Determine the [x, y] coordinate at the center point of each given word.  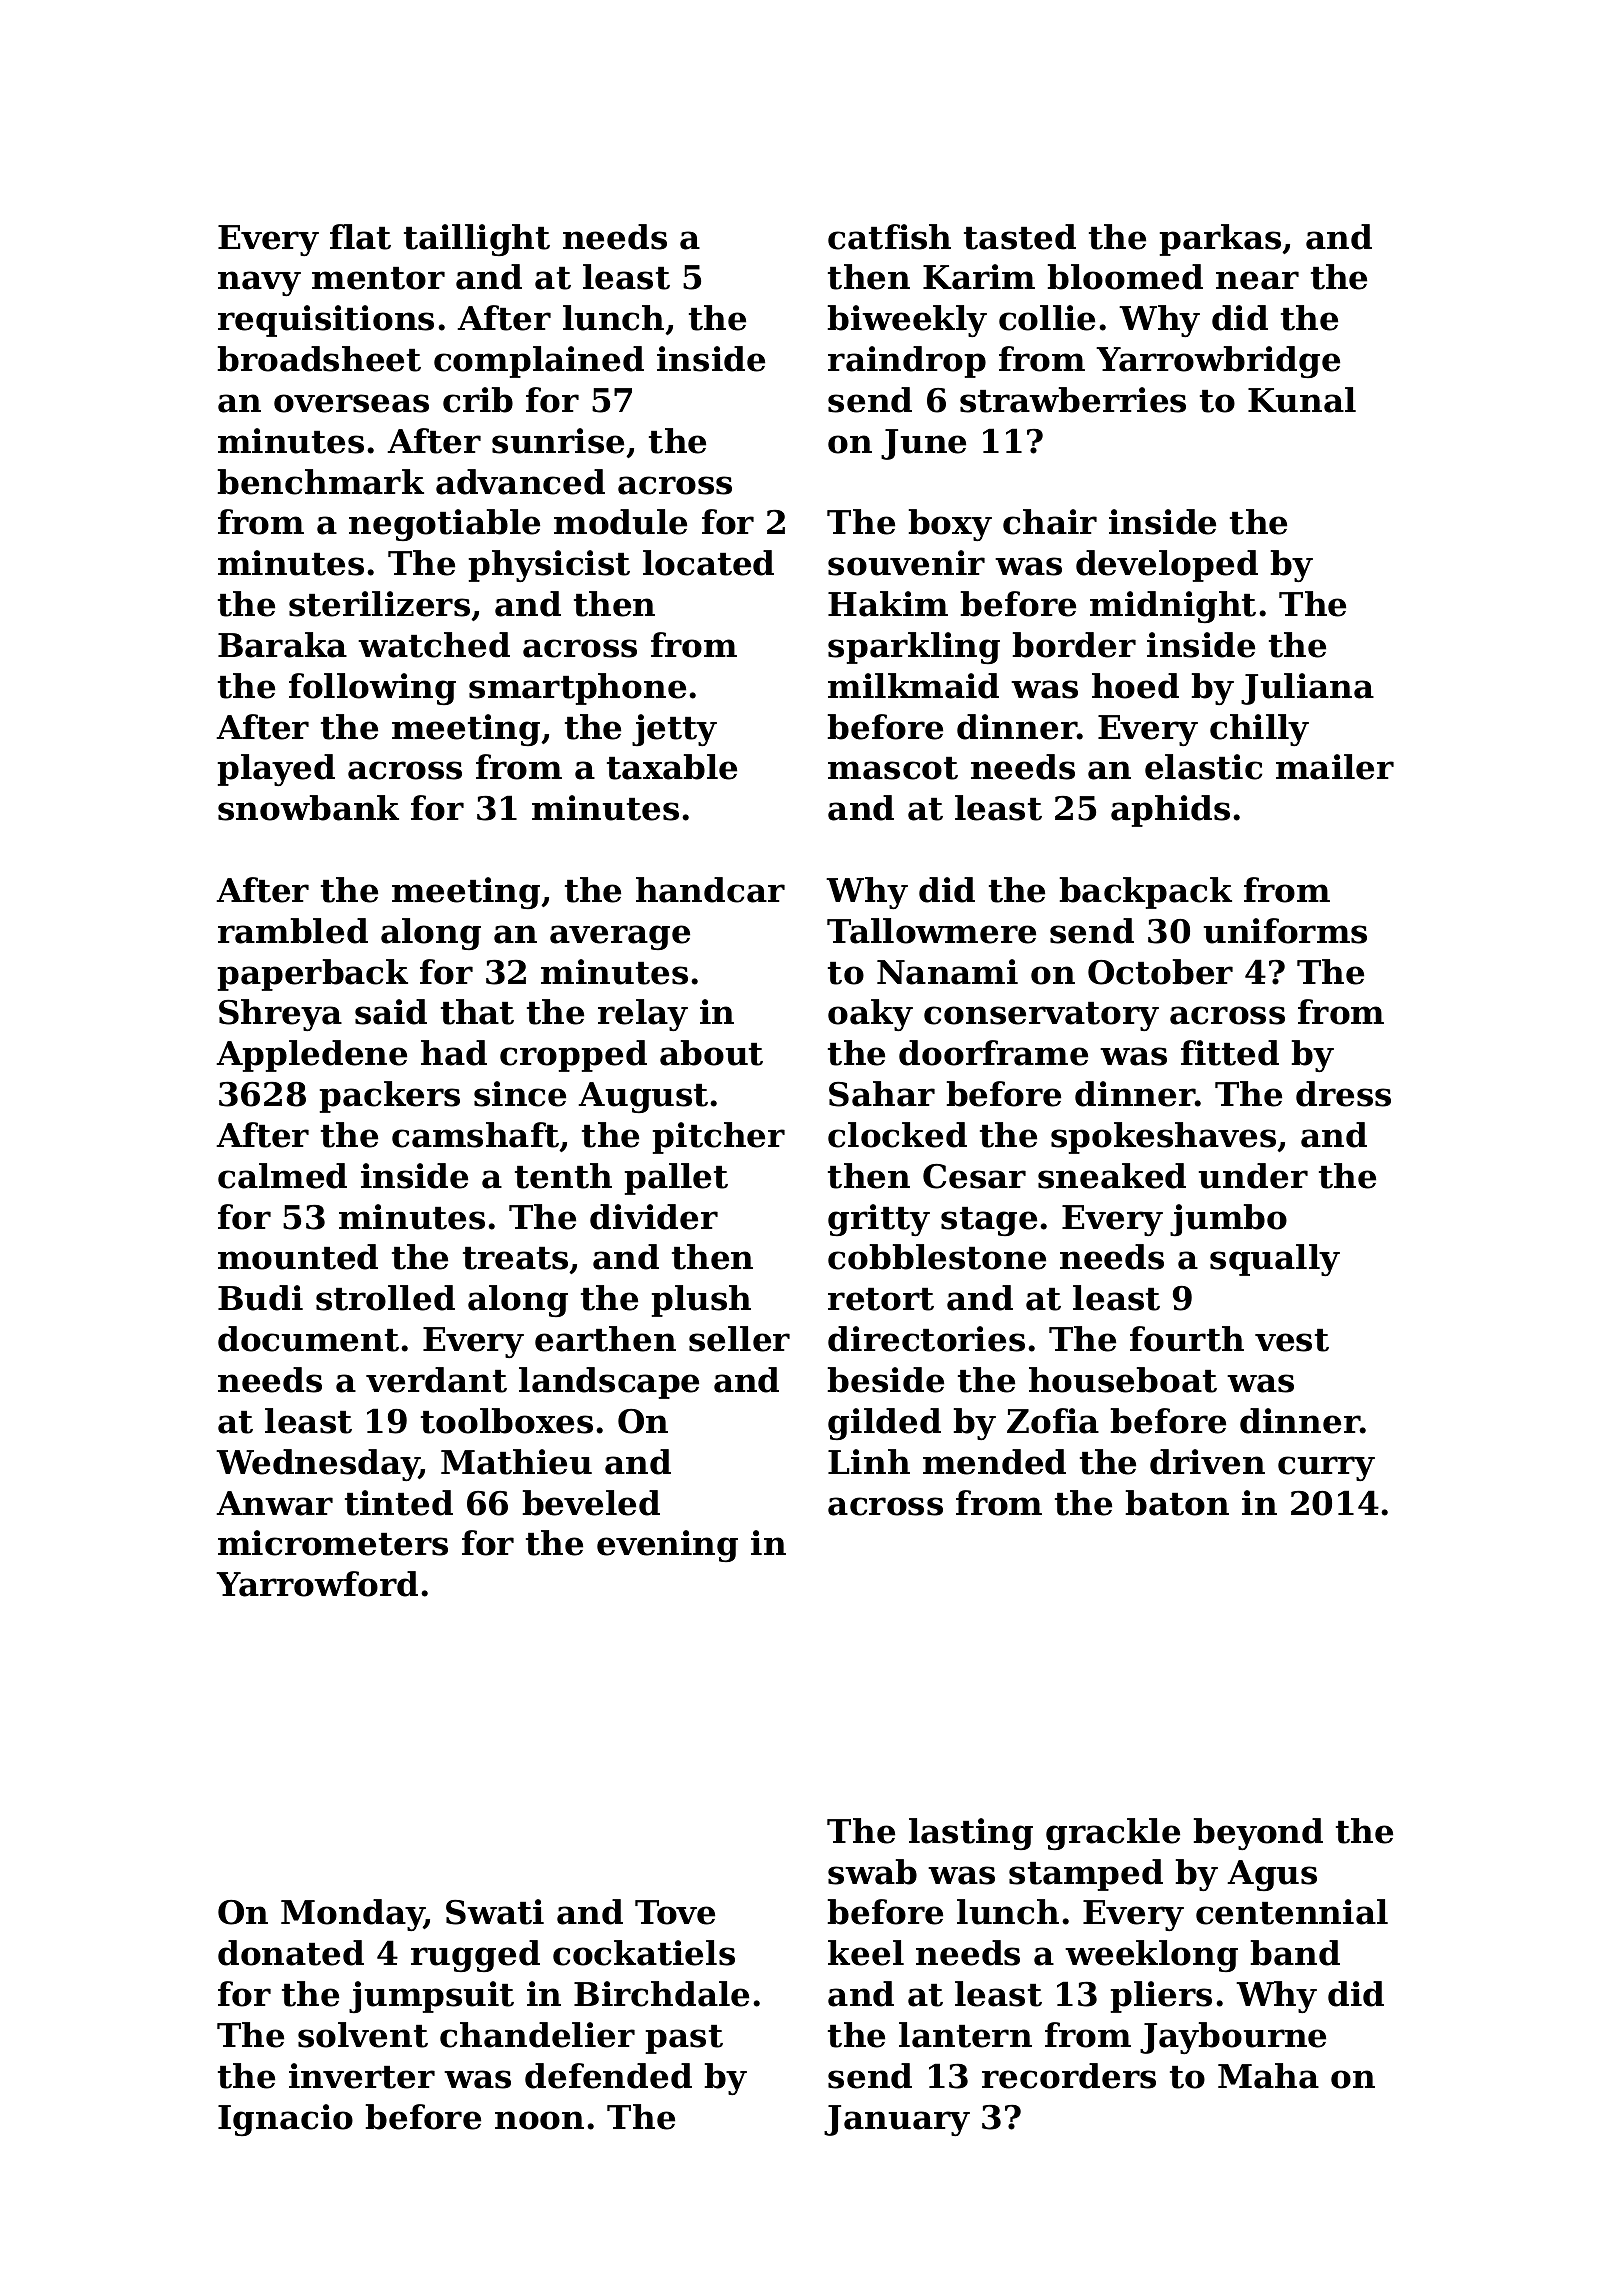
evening [667, 1546]
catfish [889, 237]
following [372, 689]
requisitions [326, 321]
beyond [1258, 1834]
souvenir [906, 563]
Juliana [1307, 689]
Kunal [1302, 400]
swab [872, 1872]
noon [539, 2120]
